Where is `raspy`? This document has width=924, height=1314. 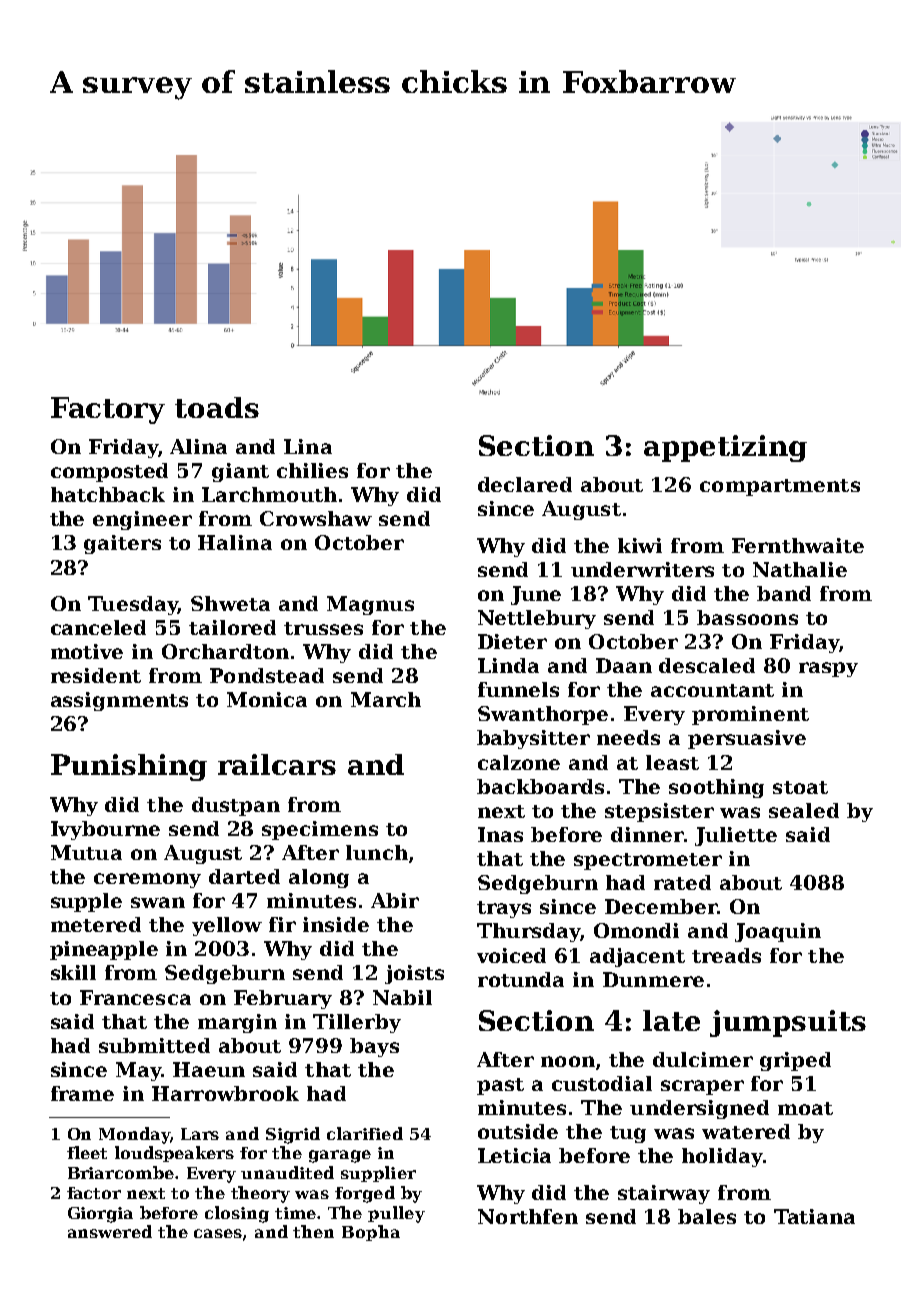
raspy is located at coordinates (828, 669).
